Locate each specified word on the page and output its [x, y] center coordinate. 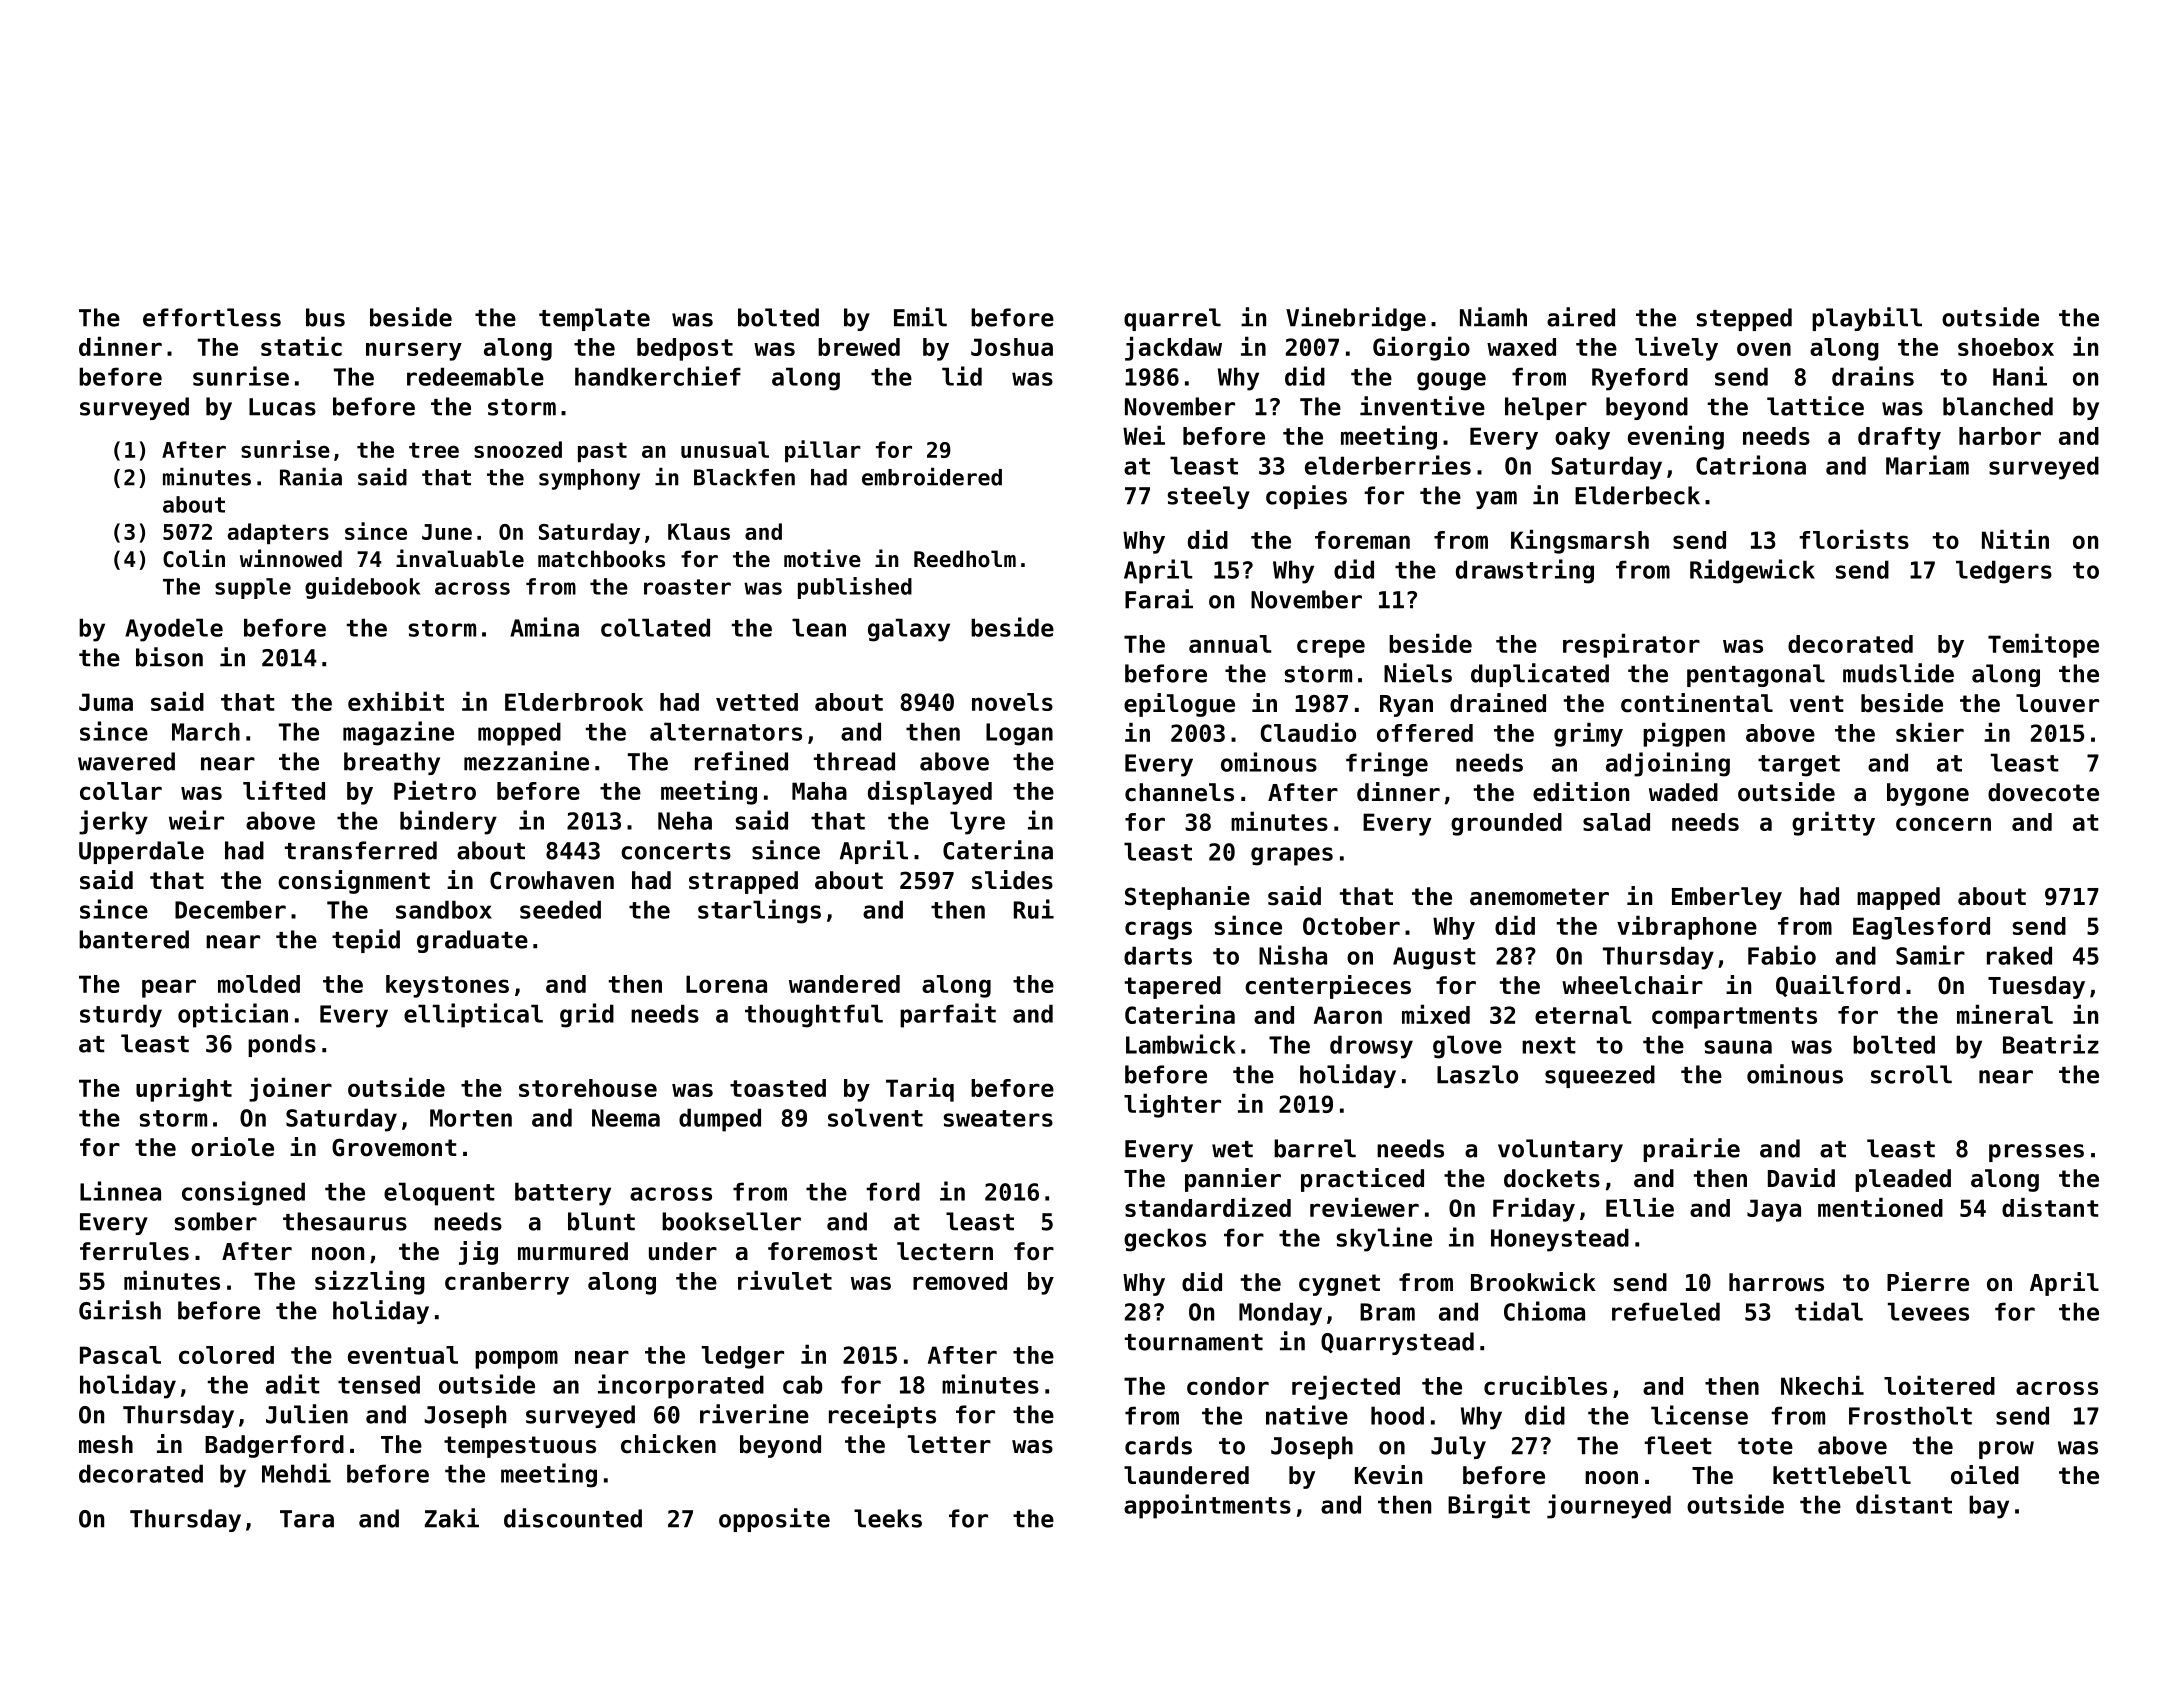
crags [1158, 930]
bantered [134, 939]
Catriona [1751, 465]
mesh [106, 1444]
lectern [945, 1251]
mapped [1898, 898]
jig [478, 1253]
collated [655, 627]
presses [2036, 1153]
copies [1306, 497]
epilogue [1179, 705]
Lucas [282, 407]
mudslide [1898, 673]
